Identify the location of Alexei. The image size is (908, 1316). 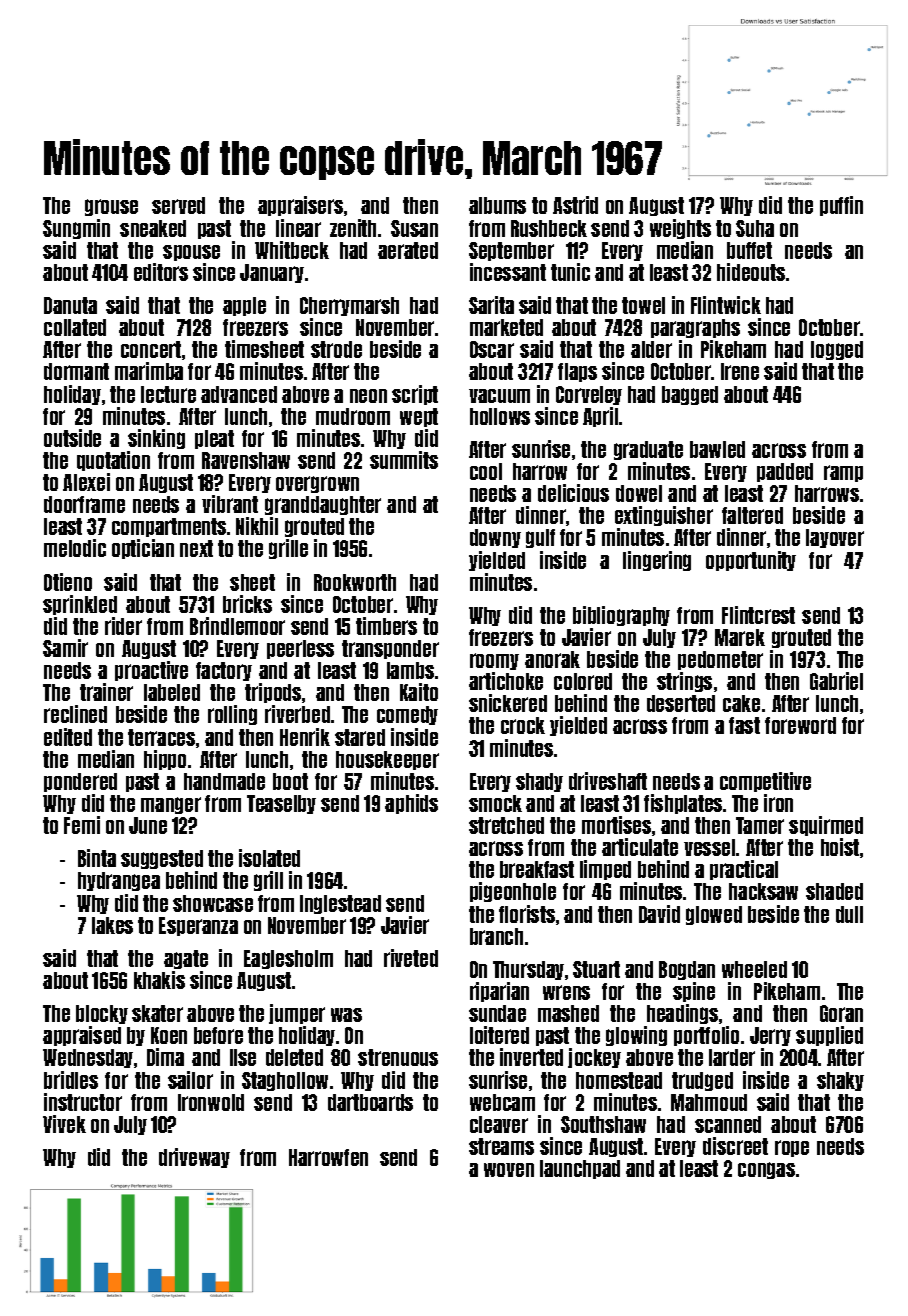
(86, 482).
